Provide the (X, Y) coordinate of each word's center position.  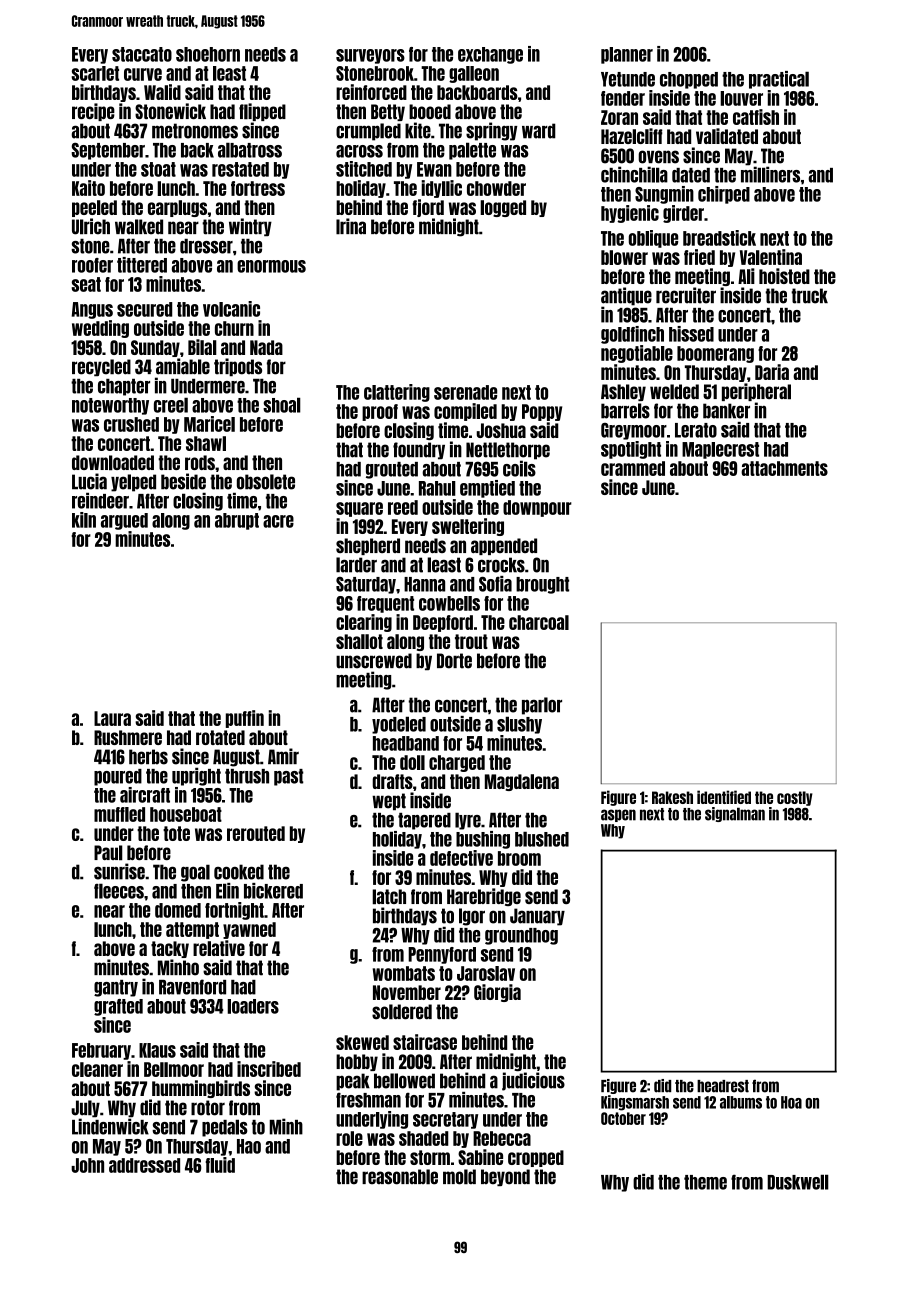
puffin (245, 719)
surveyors (370, 56)
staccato (142, 54)
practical (779, 80)
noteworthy (110, 406)
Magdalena (522, 782)
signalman (735, 814)
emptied (487, 489)
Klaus (157, 1050)
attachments (784, 468)
